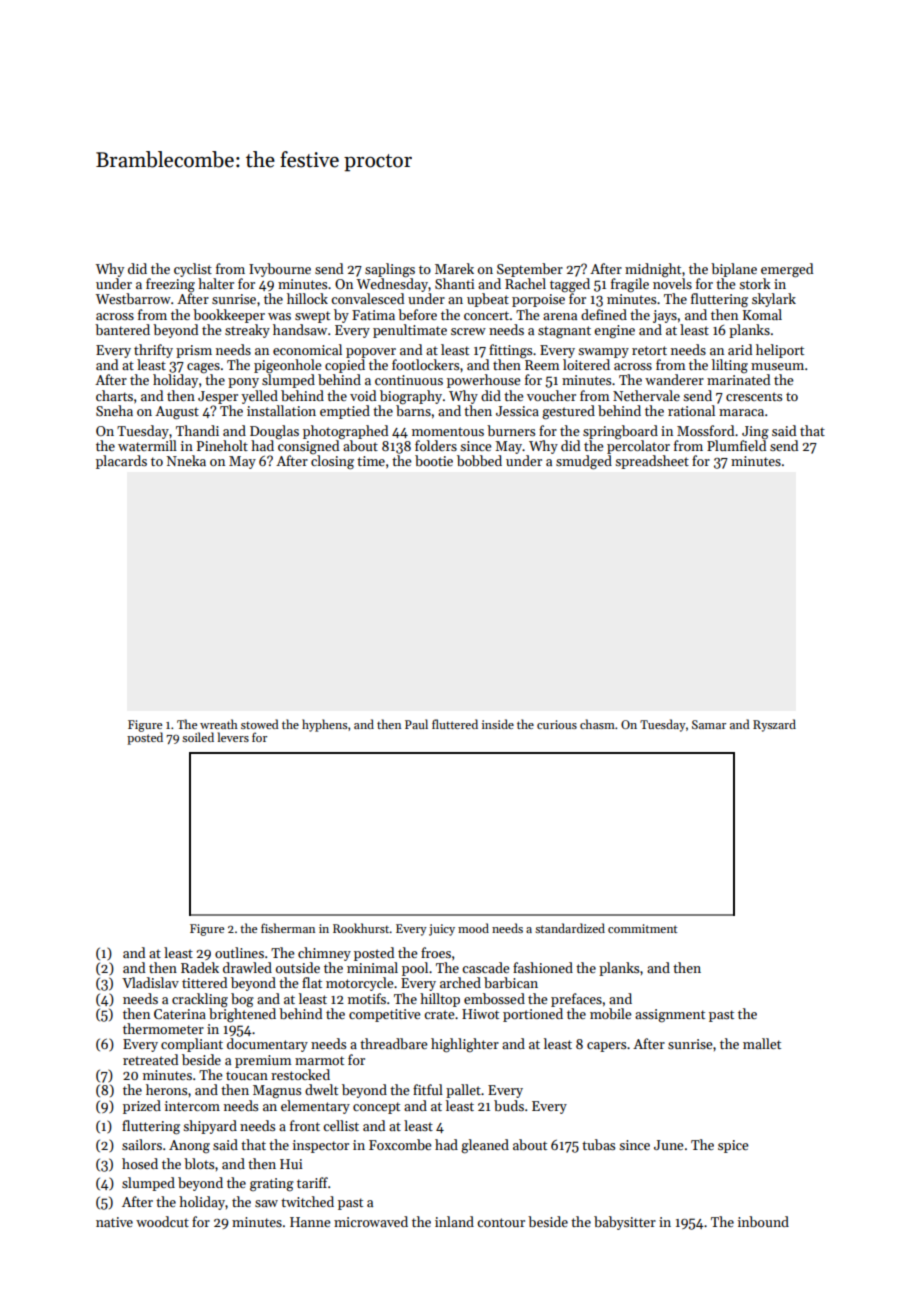 The image size is (924, 1314). I want to click on Vladislav, so click(150, 982).
